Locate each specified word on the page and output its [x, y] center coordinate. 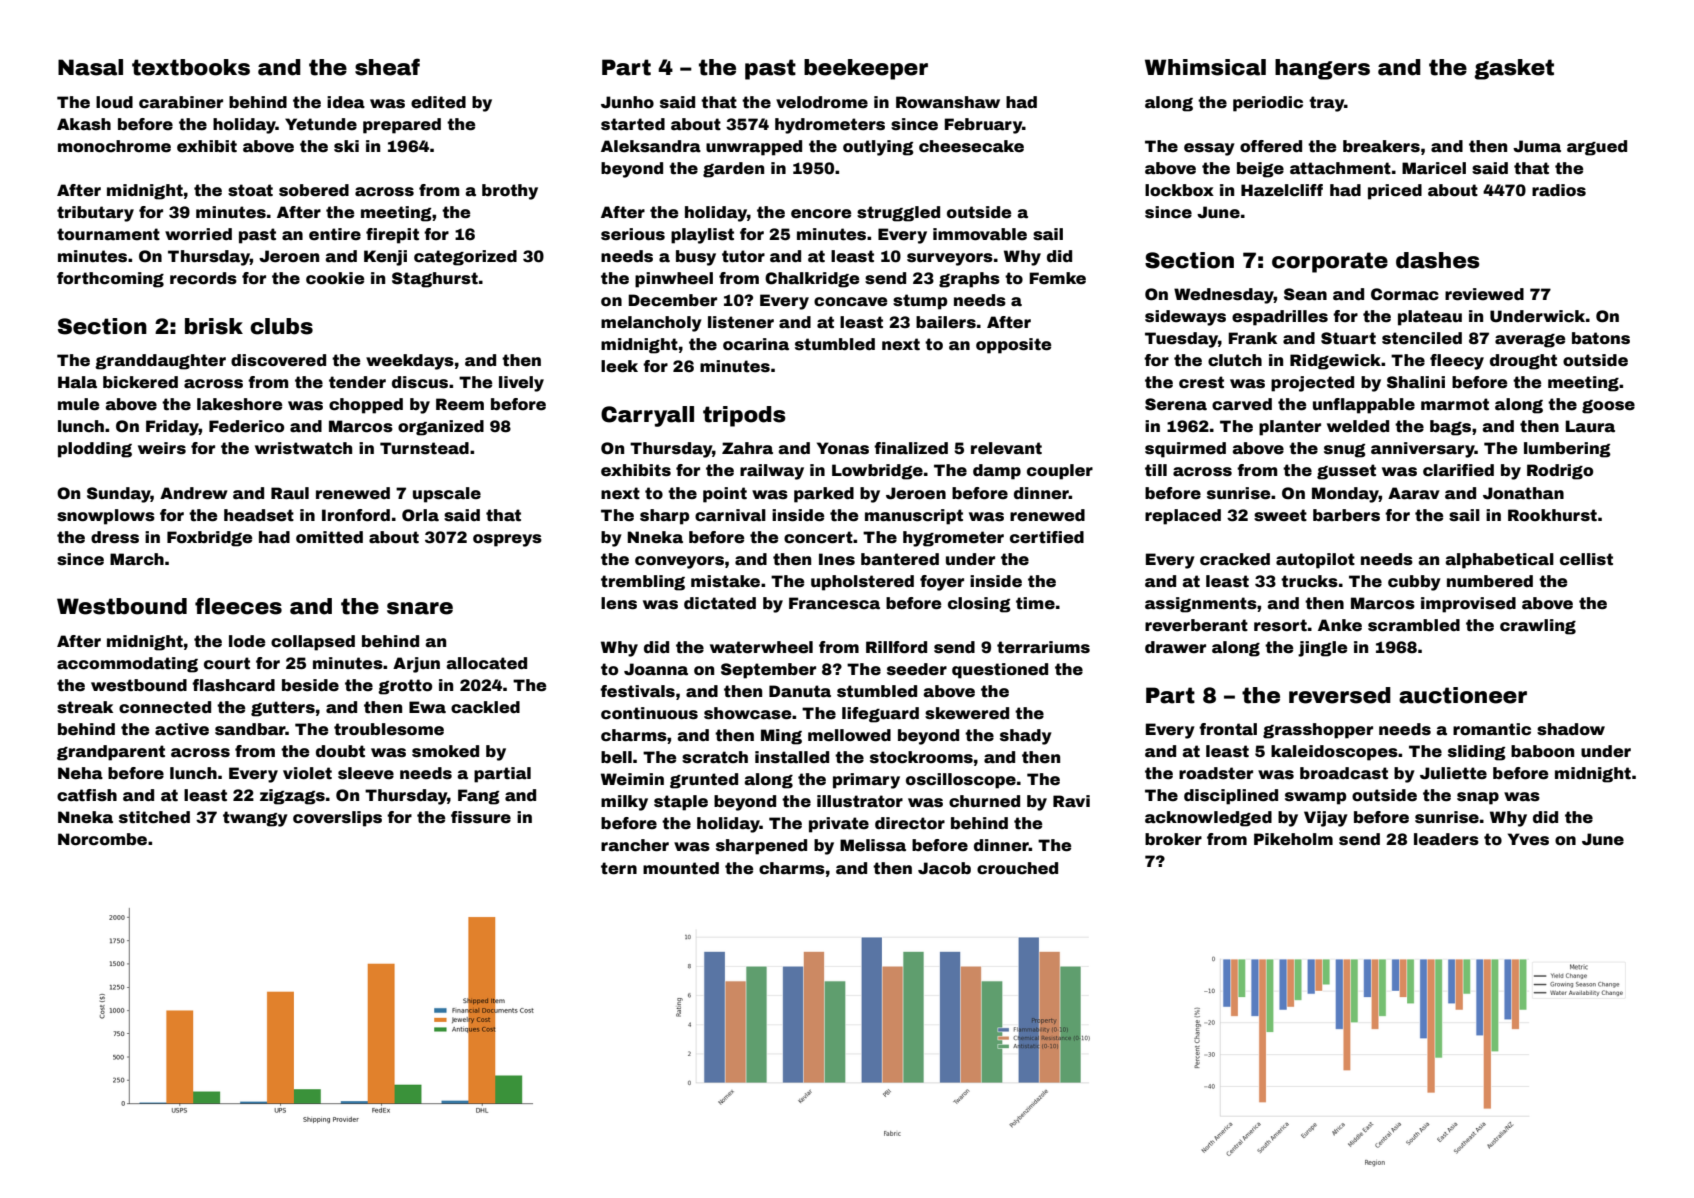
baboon [1542, 751]
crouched [1017, 868]
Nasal [90, 67]
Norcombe [102, 839]
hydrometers [830, 126]
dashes [1438, 260]
